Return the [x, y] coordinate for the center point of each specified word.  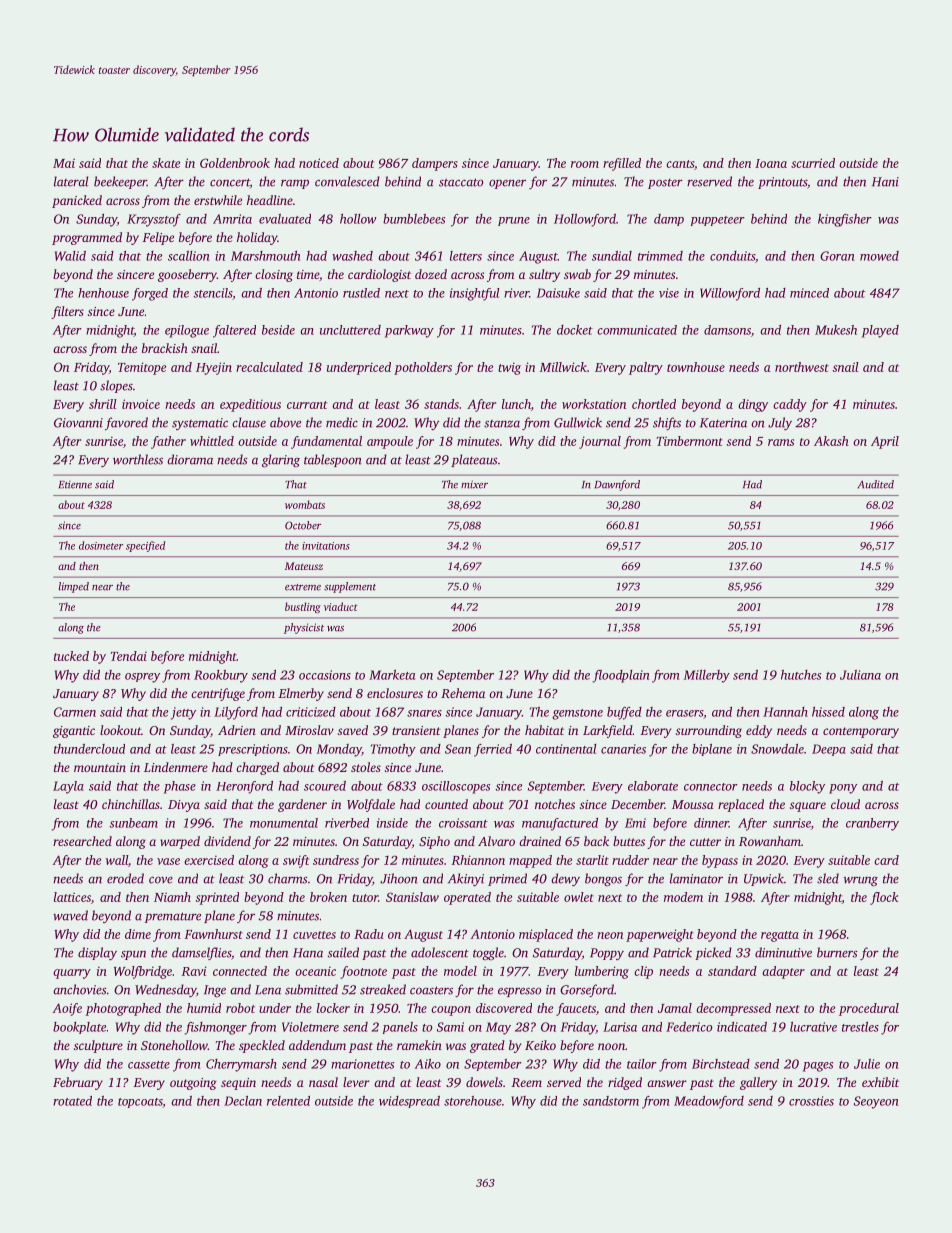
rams [781, 442]
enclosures [395, 693]
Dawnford [617, 485]
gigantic [74, 732]
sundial [612, 256]
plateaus [474, 460]
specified [145, 546]
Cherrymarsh [241, 1065]
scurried [813, 163]
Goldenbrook [235, 163]
